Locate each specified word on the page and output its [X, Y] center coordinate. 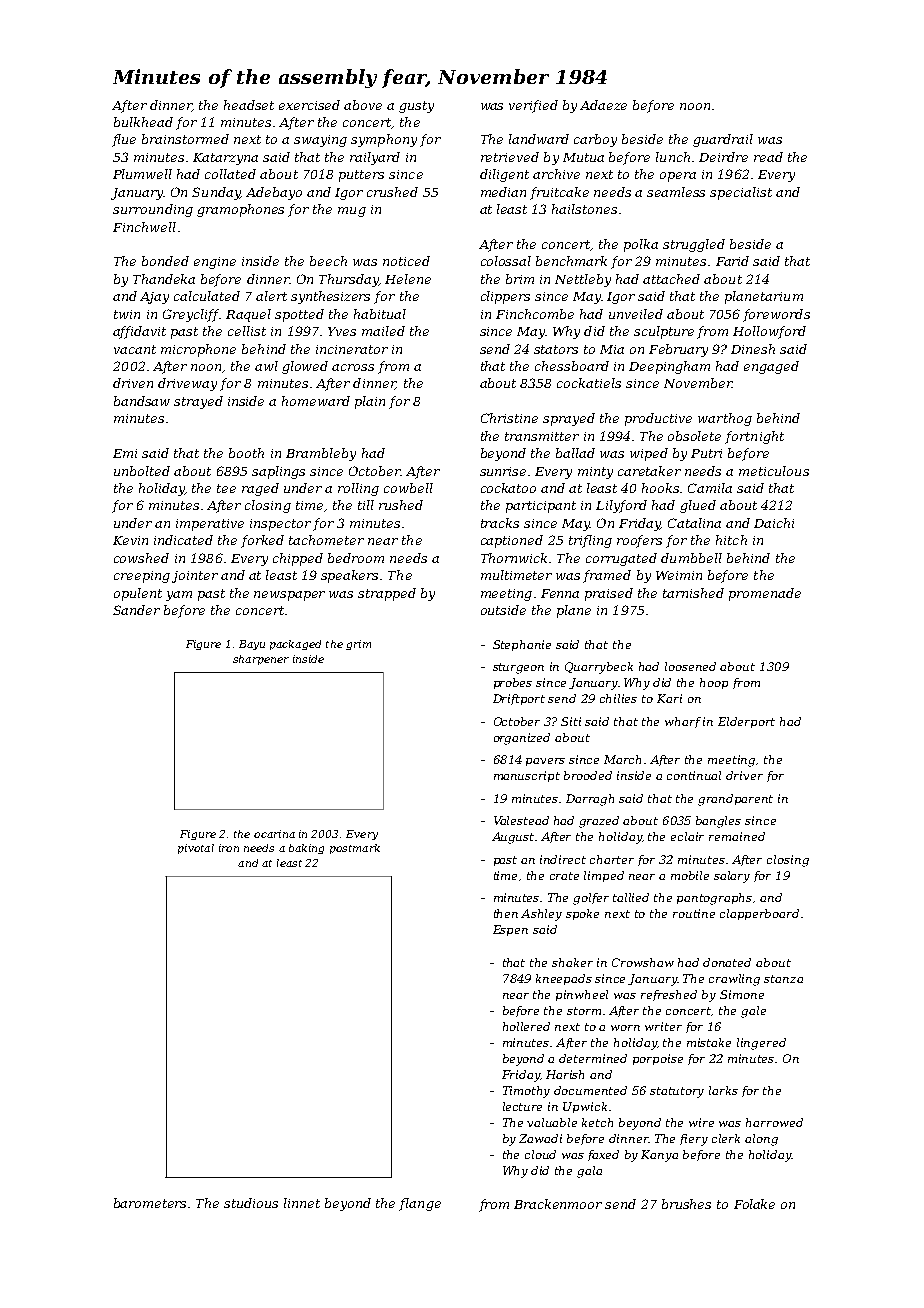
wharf [683, 722]
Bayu [252, 645]
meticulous [774, 471]
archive [556, 174]
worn [625, 1028]
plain [370, 402]
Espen [510, 930]
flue [124, 140]
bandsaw [142, 401]
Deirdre [723, 157]
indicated [183, 540]
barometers [150, 1203]
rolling [358, 489]
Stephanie [522, 645]
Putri [706, 453]
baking [306, 849]
